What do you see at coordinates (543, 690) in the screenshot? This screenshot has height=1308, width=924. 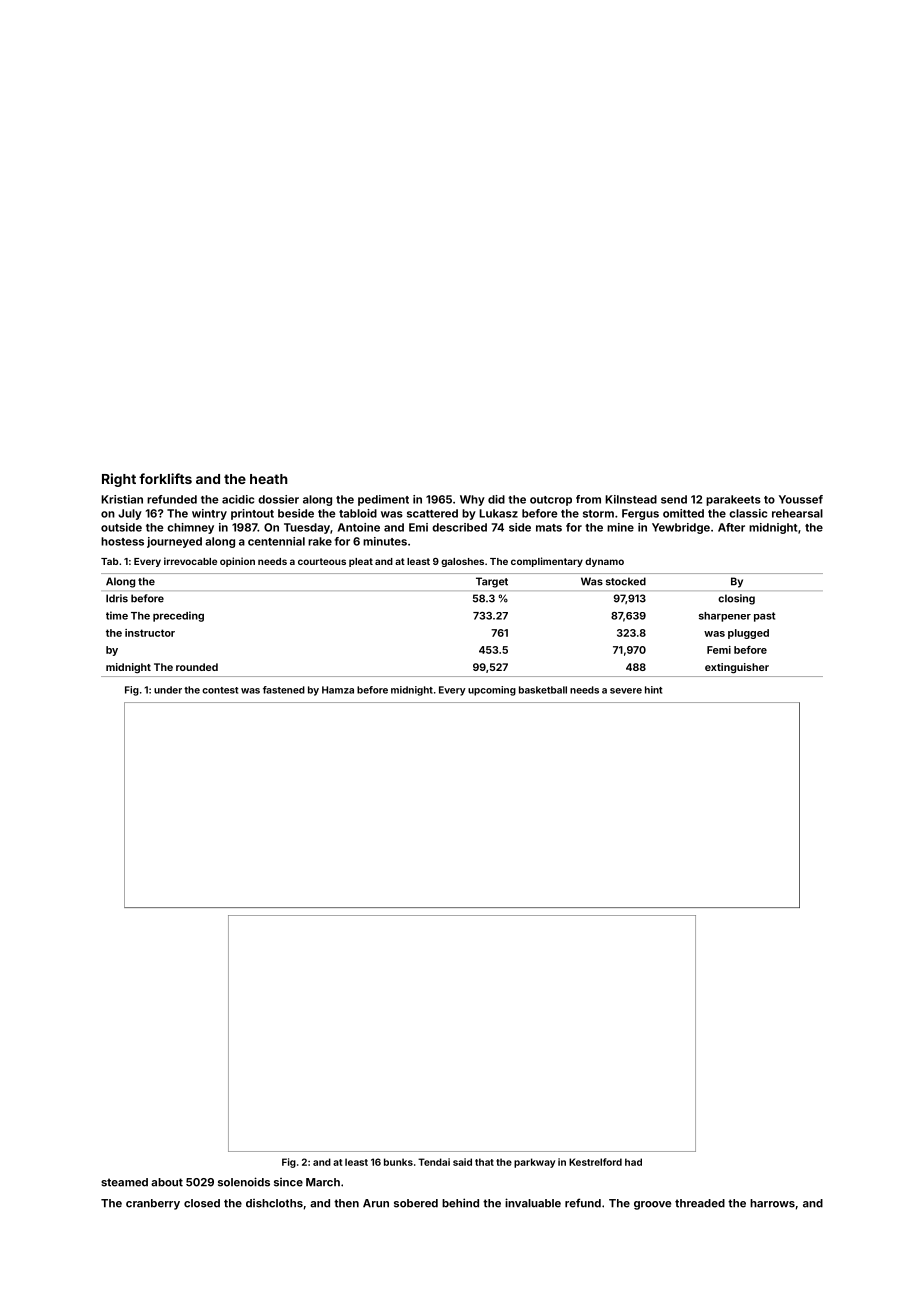 I see `basketball` at bounding box center [543, 690].
